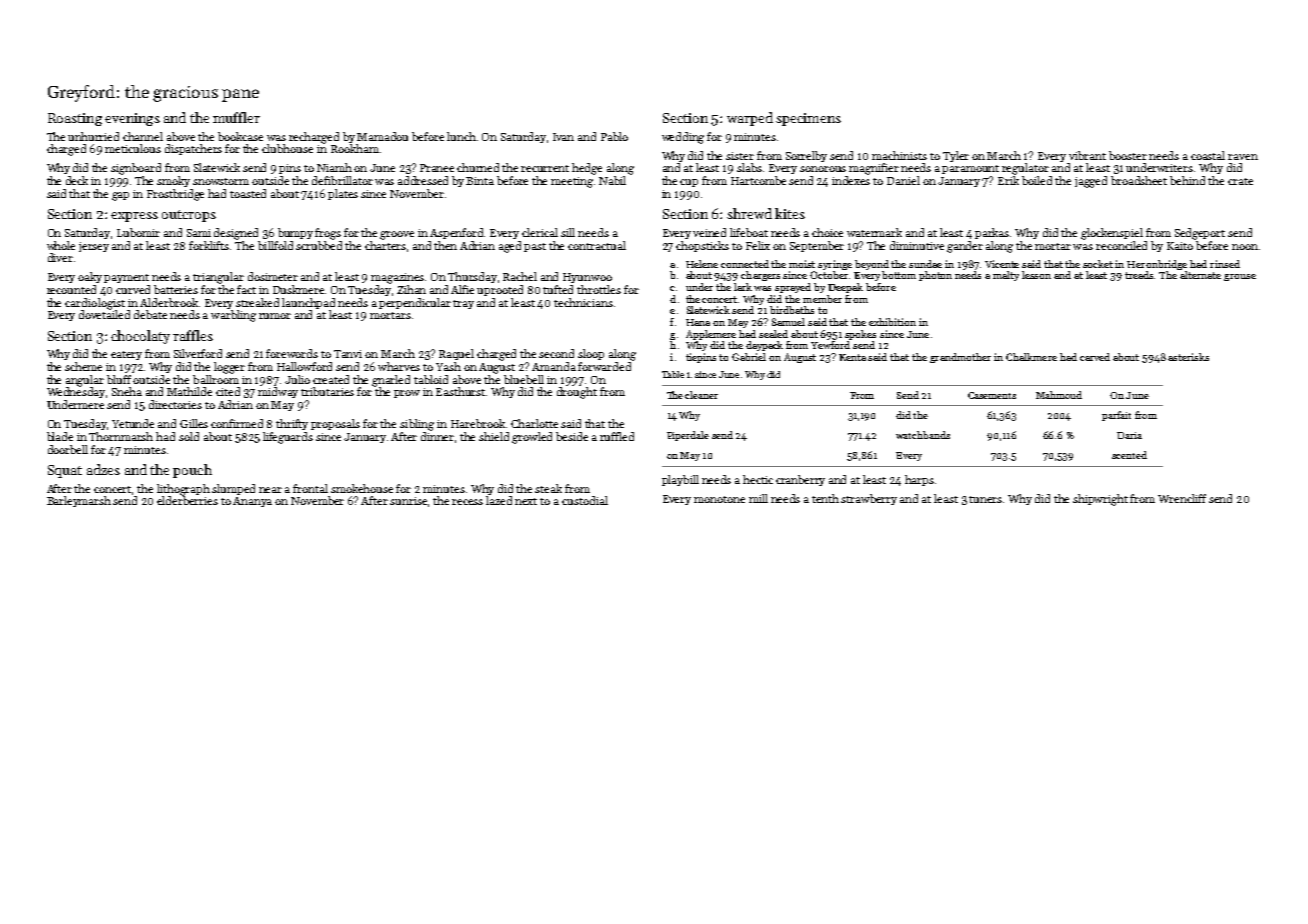 Image resolution: width=1308 pixels, height=924 pixels. Describe the element at coordinates (680, 480) in the screenshot. I see `playbill` at that location.
